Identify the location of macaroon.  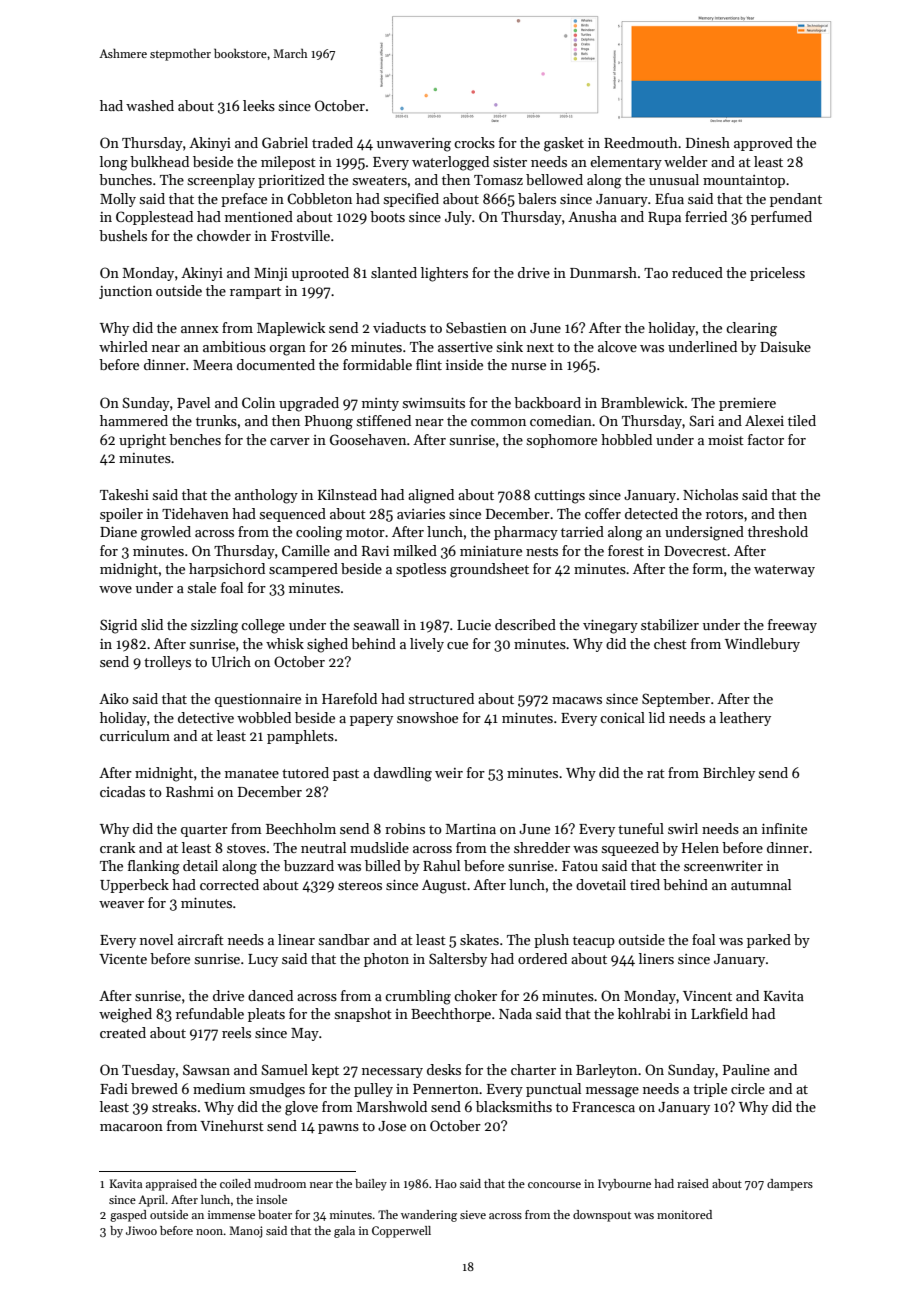
(131, 1127).
